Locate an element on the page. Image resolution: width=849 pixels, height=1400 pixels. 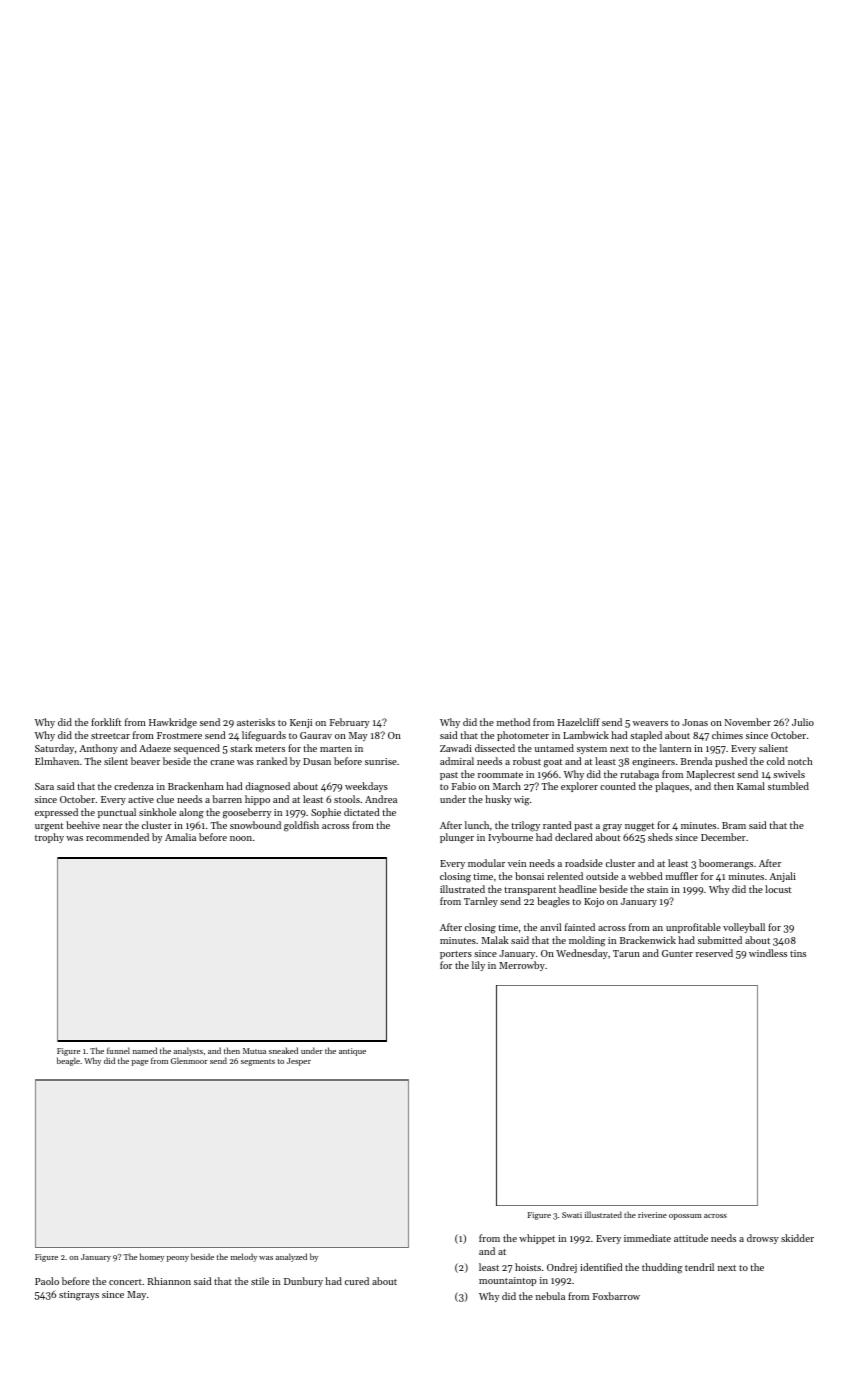
homey is located at coordinates (152, 1257).
